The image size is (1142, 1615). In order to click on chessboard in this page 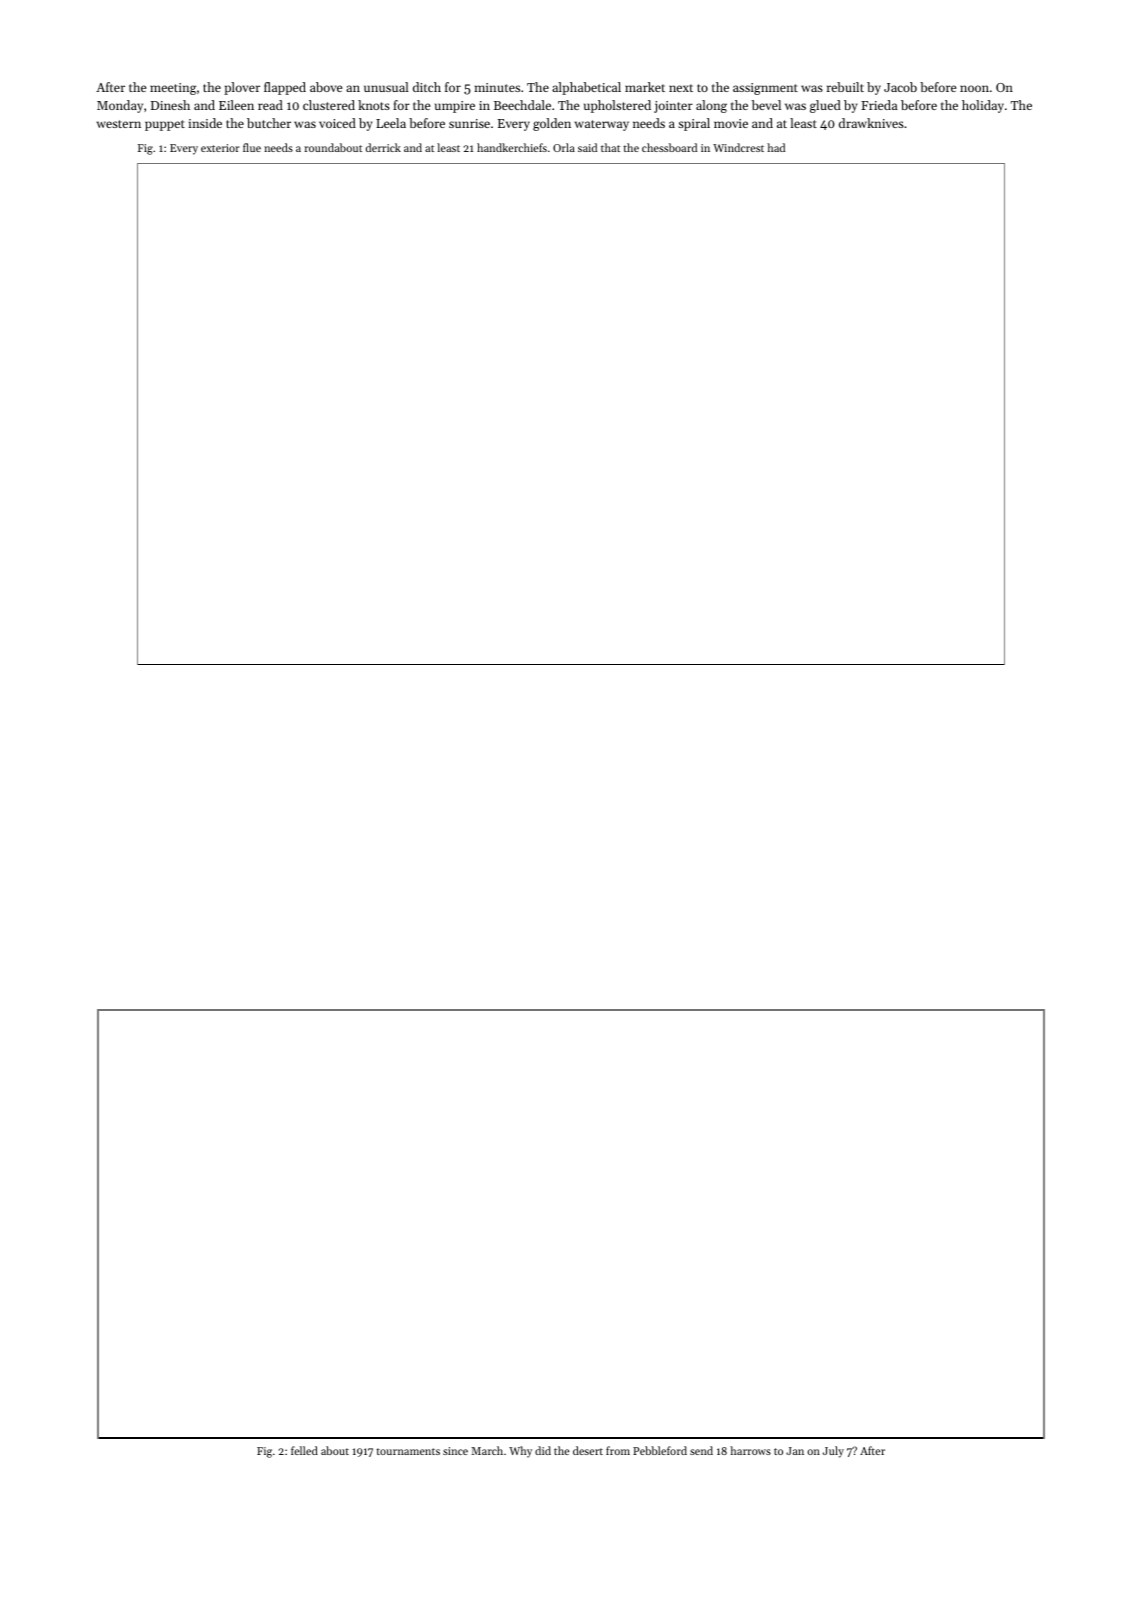, I will do `click(669, 147)`.
